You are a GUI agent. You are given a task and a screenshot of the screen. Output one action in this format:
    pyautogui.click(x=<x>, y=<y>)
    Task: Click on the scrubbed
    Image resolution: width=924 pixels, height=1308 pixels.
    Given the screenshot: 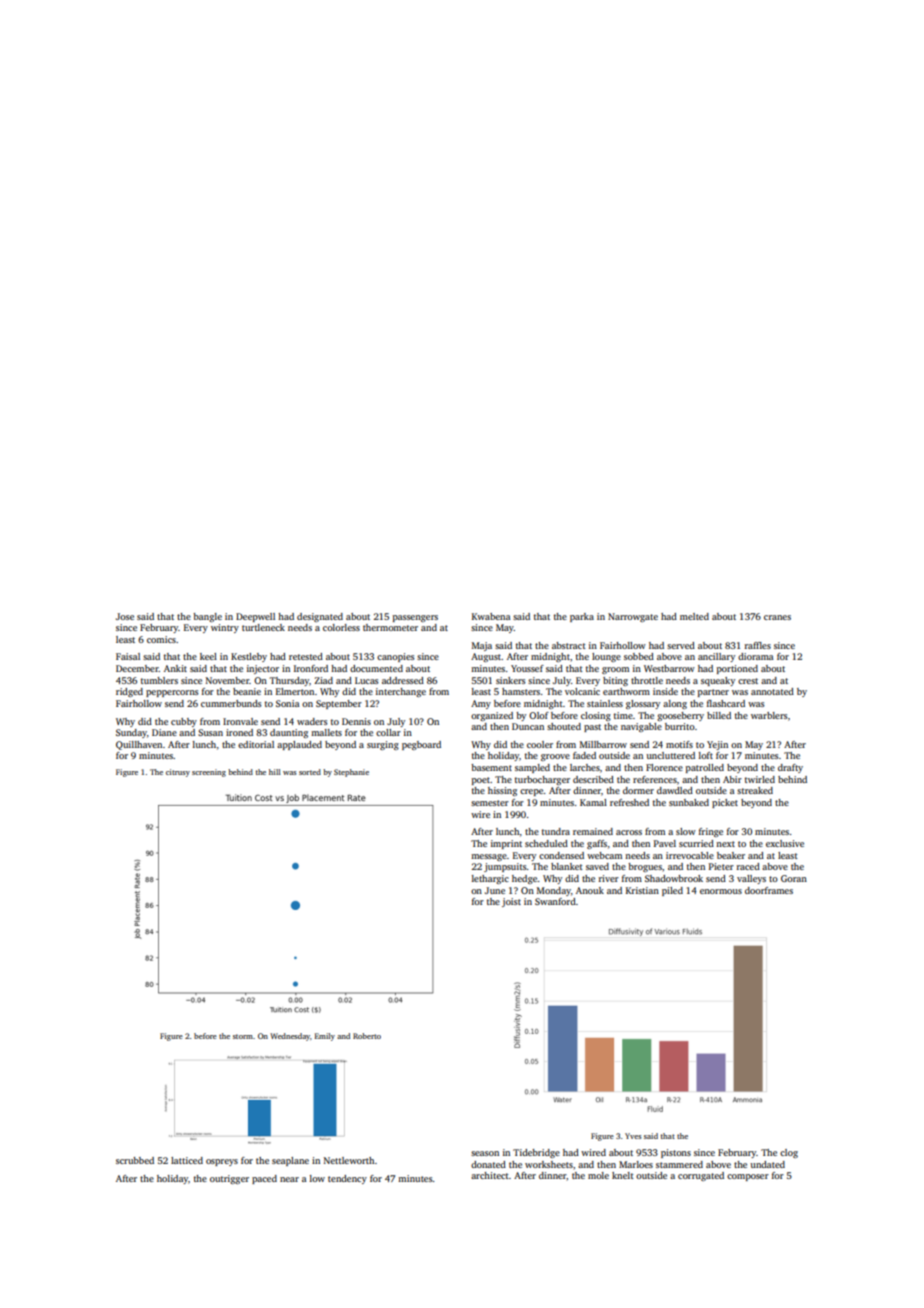 What is the action you would take?
    pyautogui.click(x=135, y=1160)
